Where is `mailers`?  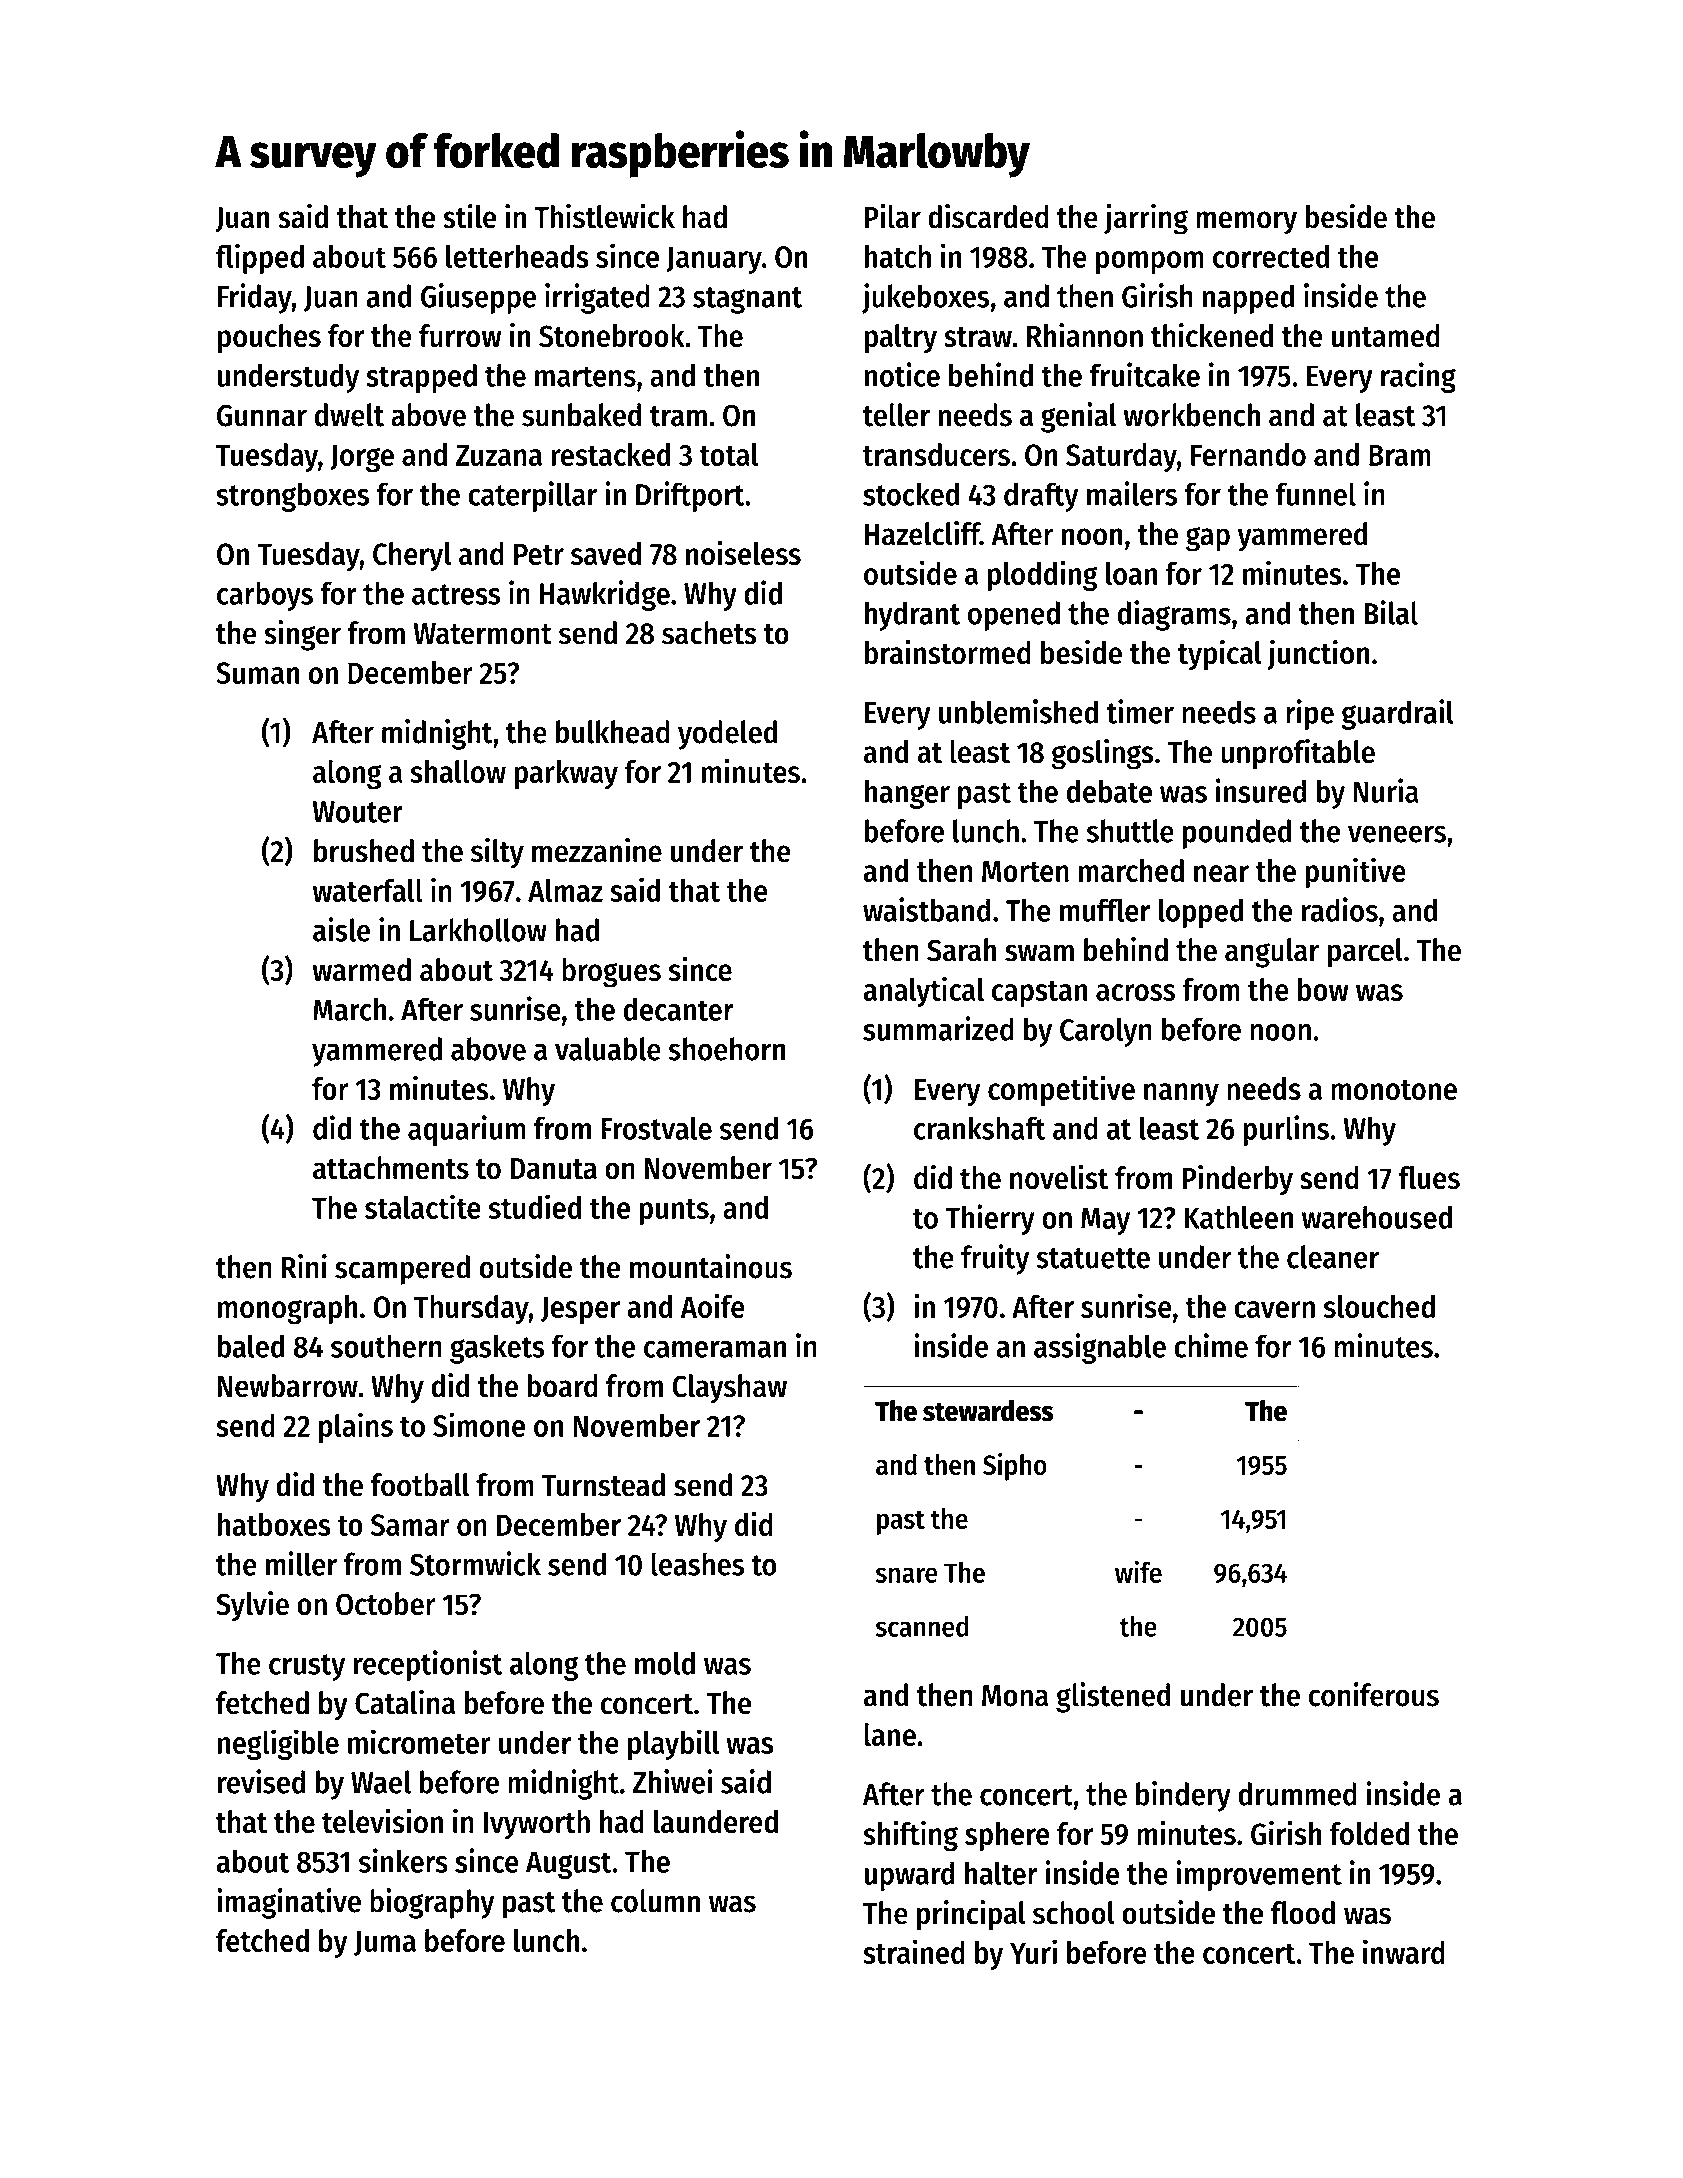 mailers is located at coordinates (1132, 493).
